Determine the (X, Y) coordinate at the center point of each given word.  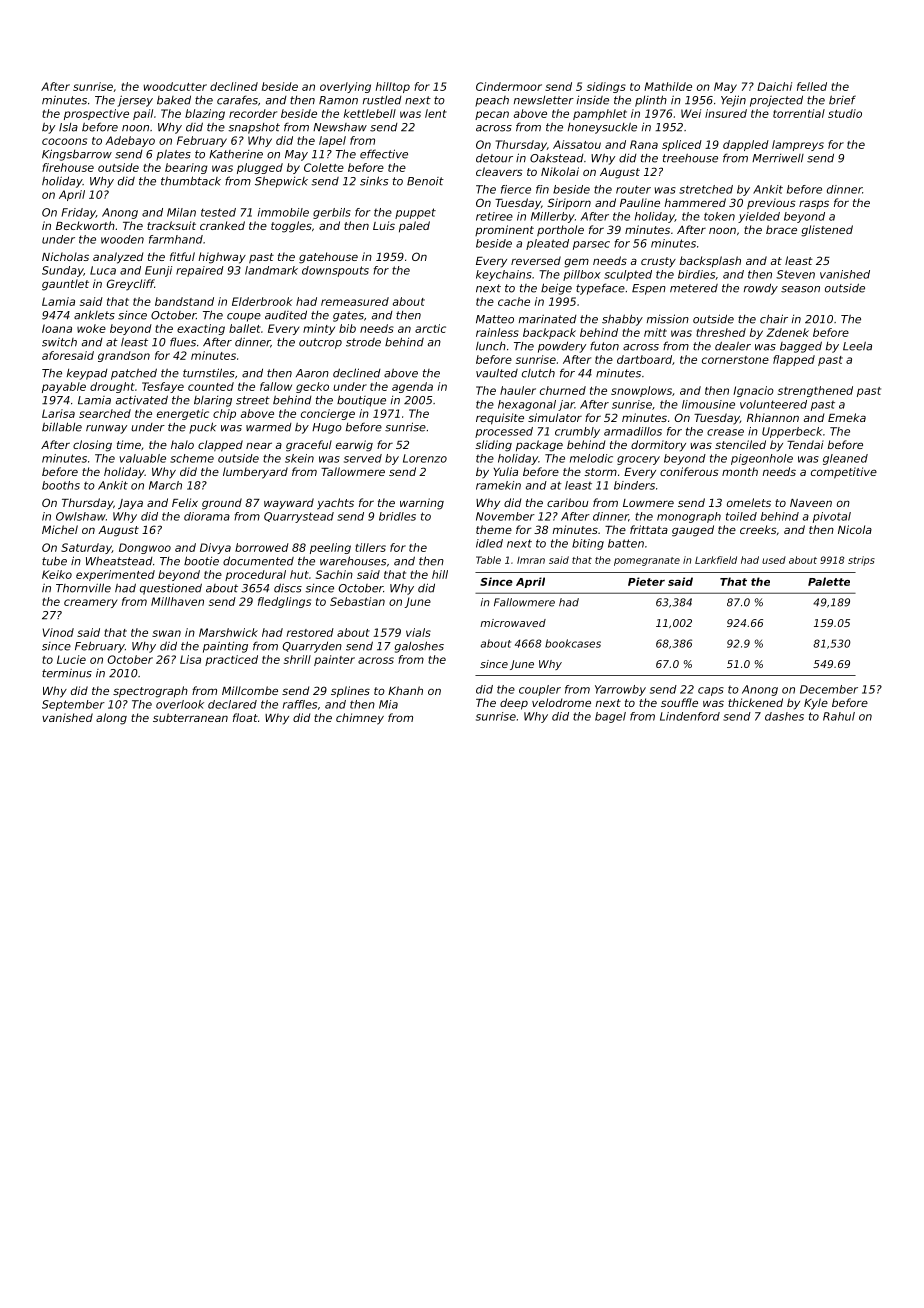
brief (842, 100)
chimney (360, 719)
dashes (784, 716)
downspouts (335, 271)
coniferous (689, 471)
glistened (827, 231)
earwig (354, 446)
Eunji (158, 271)
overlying (345, 87)
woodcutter (175, 86)
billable (62, 427)
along (111, 719)
